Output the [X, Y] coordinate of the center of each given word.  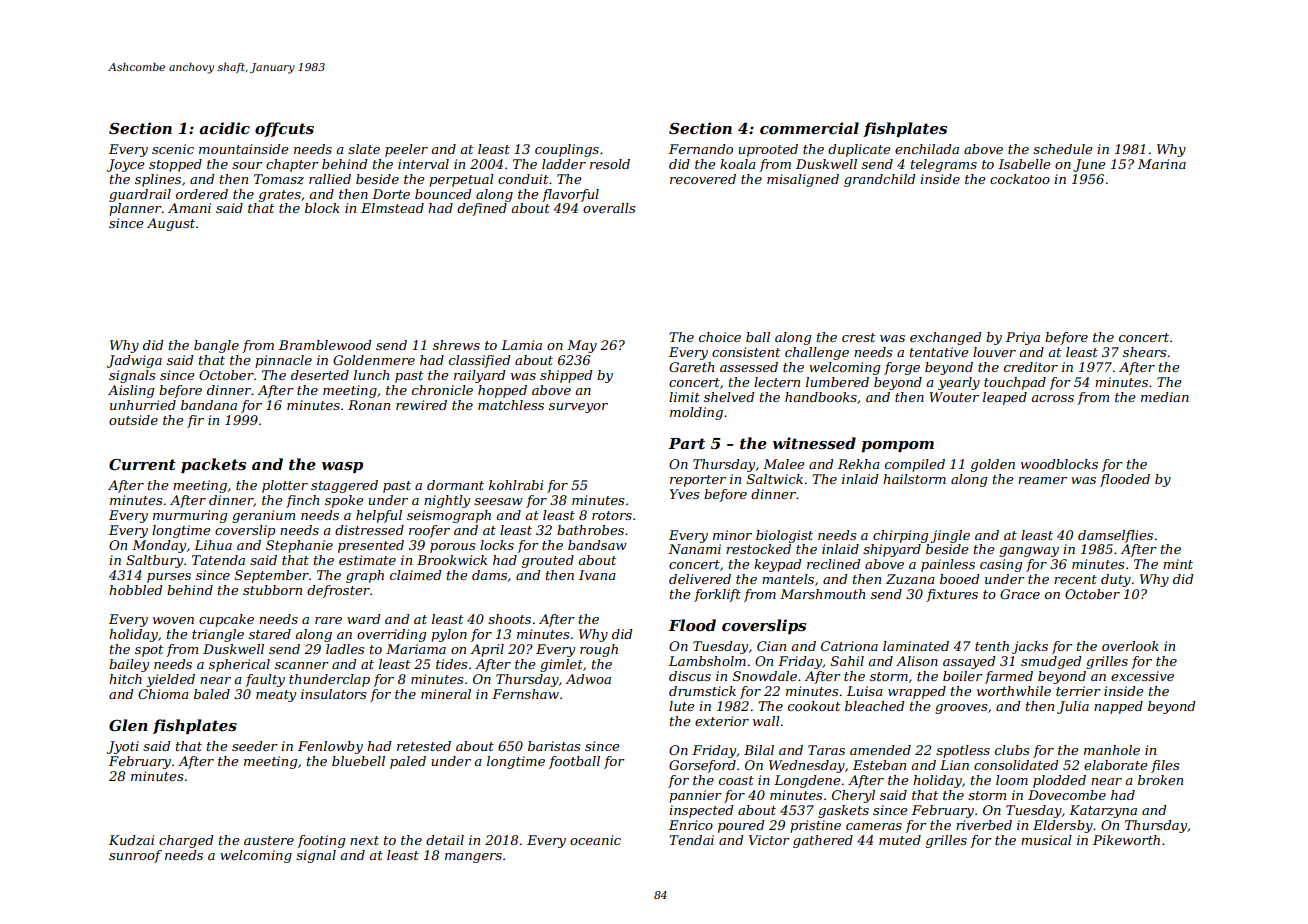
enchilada [927, 149]
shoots [509, 619]
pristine [815, 826]
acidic [224, 128]
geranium [263, 516]
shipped [566, 376]
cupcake [226, 620]
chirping [900, 536]
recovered [703, 179]
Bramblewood [325, 345]
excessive [1142, 676]
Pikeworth [1126, 840]
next [364, 840]
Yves [684, 494]
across [1052, 398]
